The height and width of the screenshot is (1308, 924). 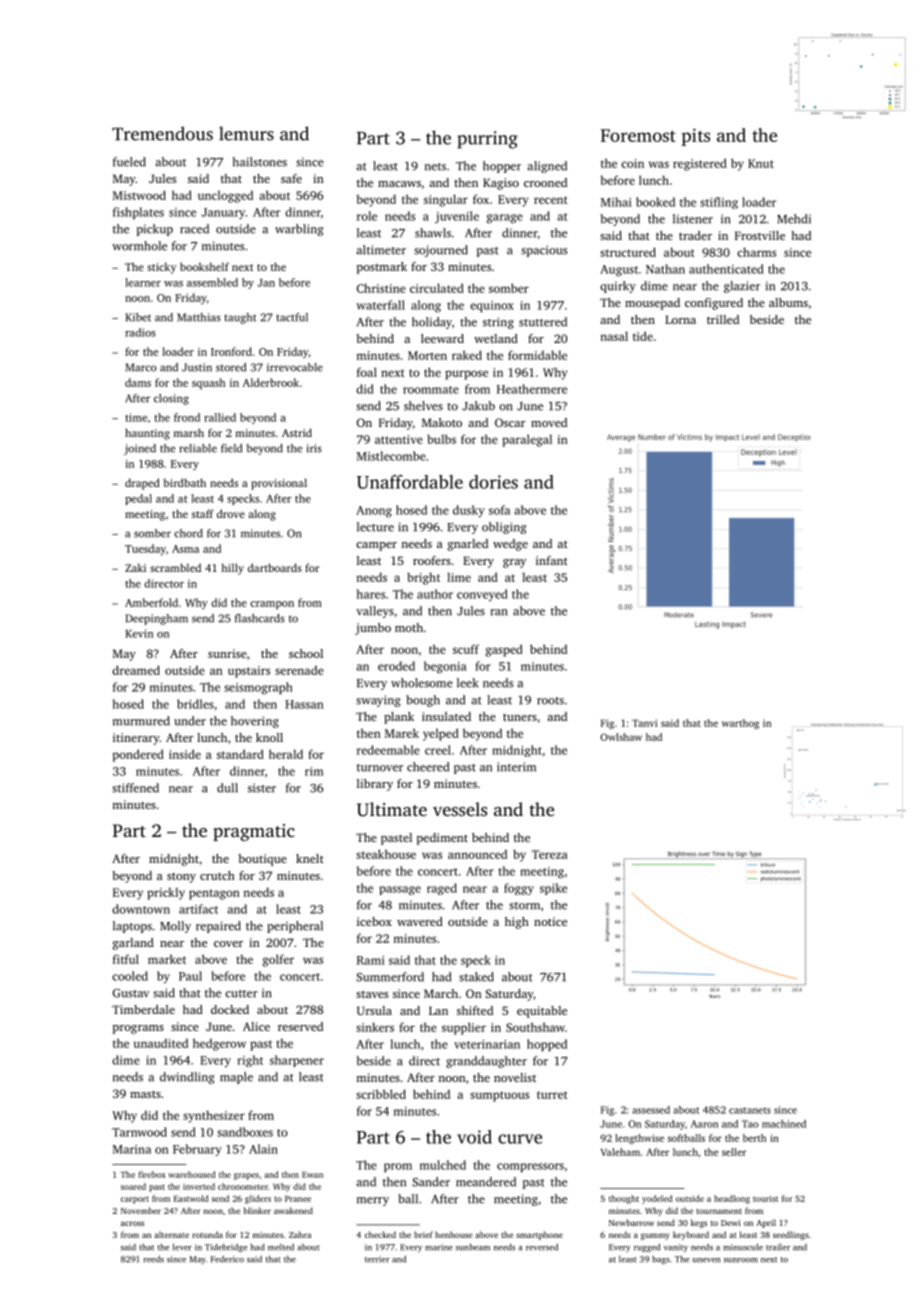 What do you see at coordinates (375, 785) in the screenshot?
I see `library` at bounding box center [375, 785].
